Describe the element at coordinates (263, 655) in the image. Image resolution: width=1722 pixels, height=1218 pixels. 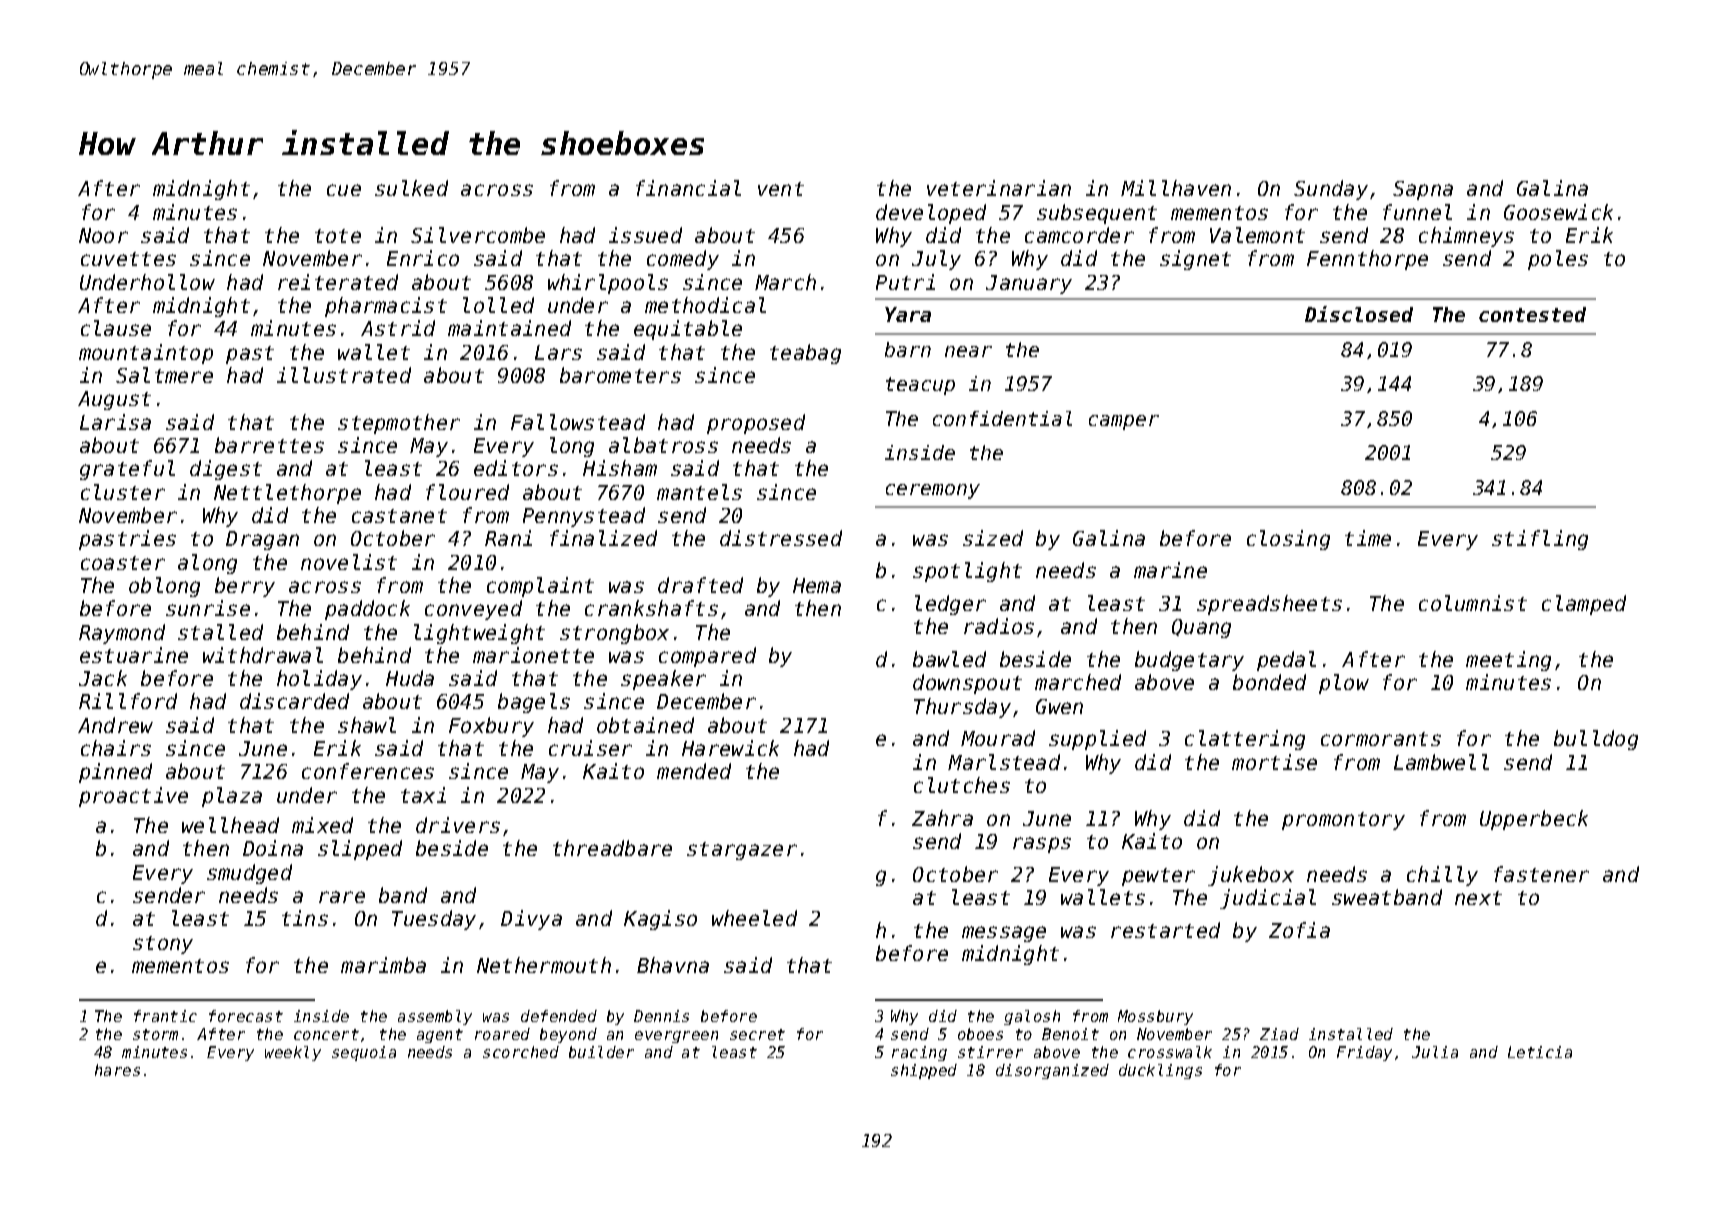
I see `withdrawal` at that location.
